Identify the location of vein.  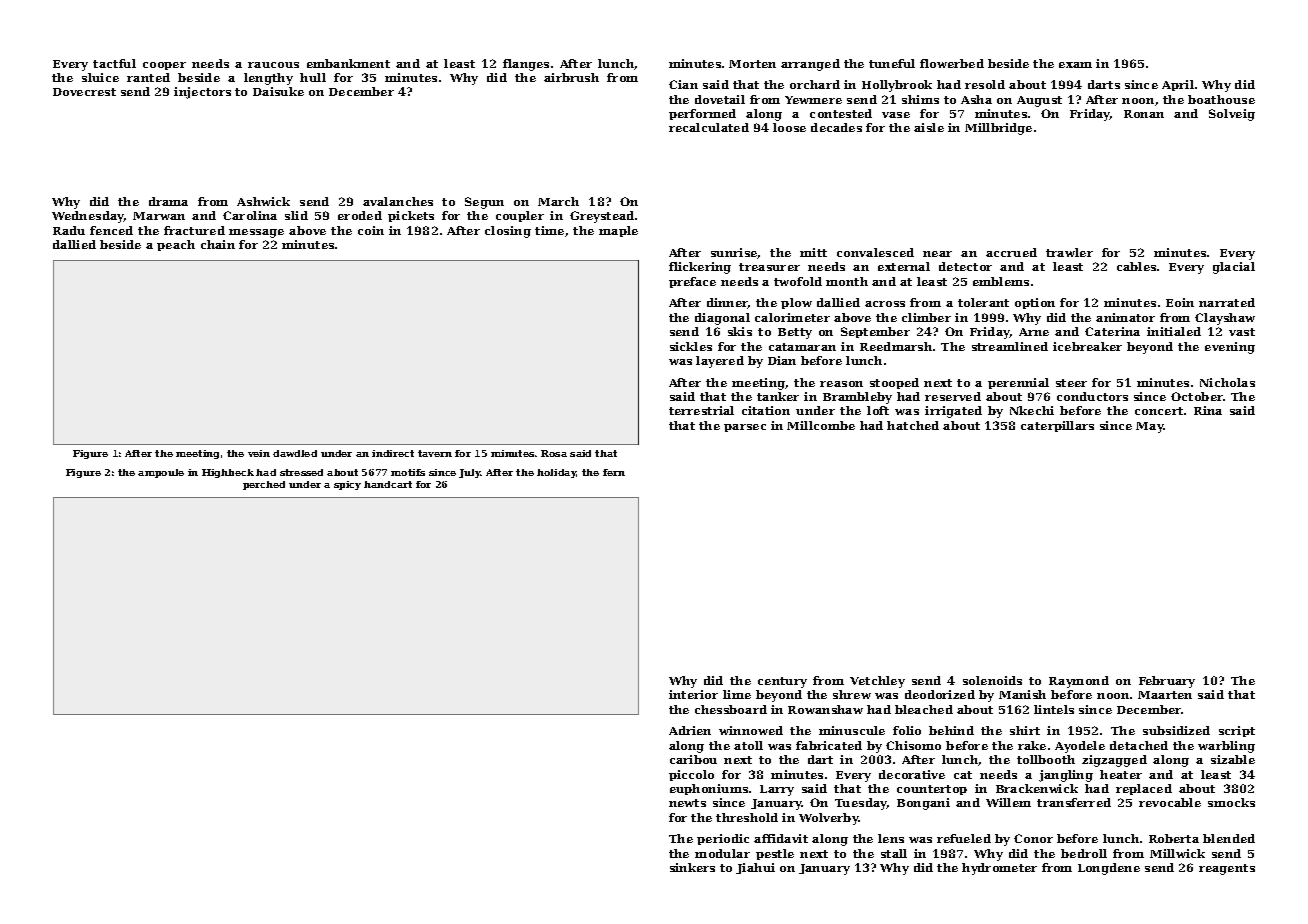
(259, 453).
